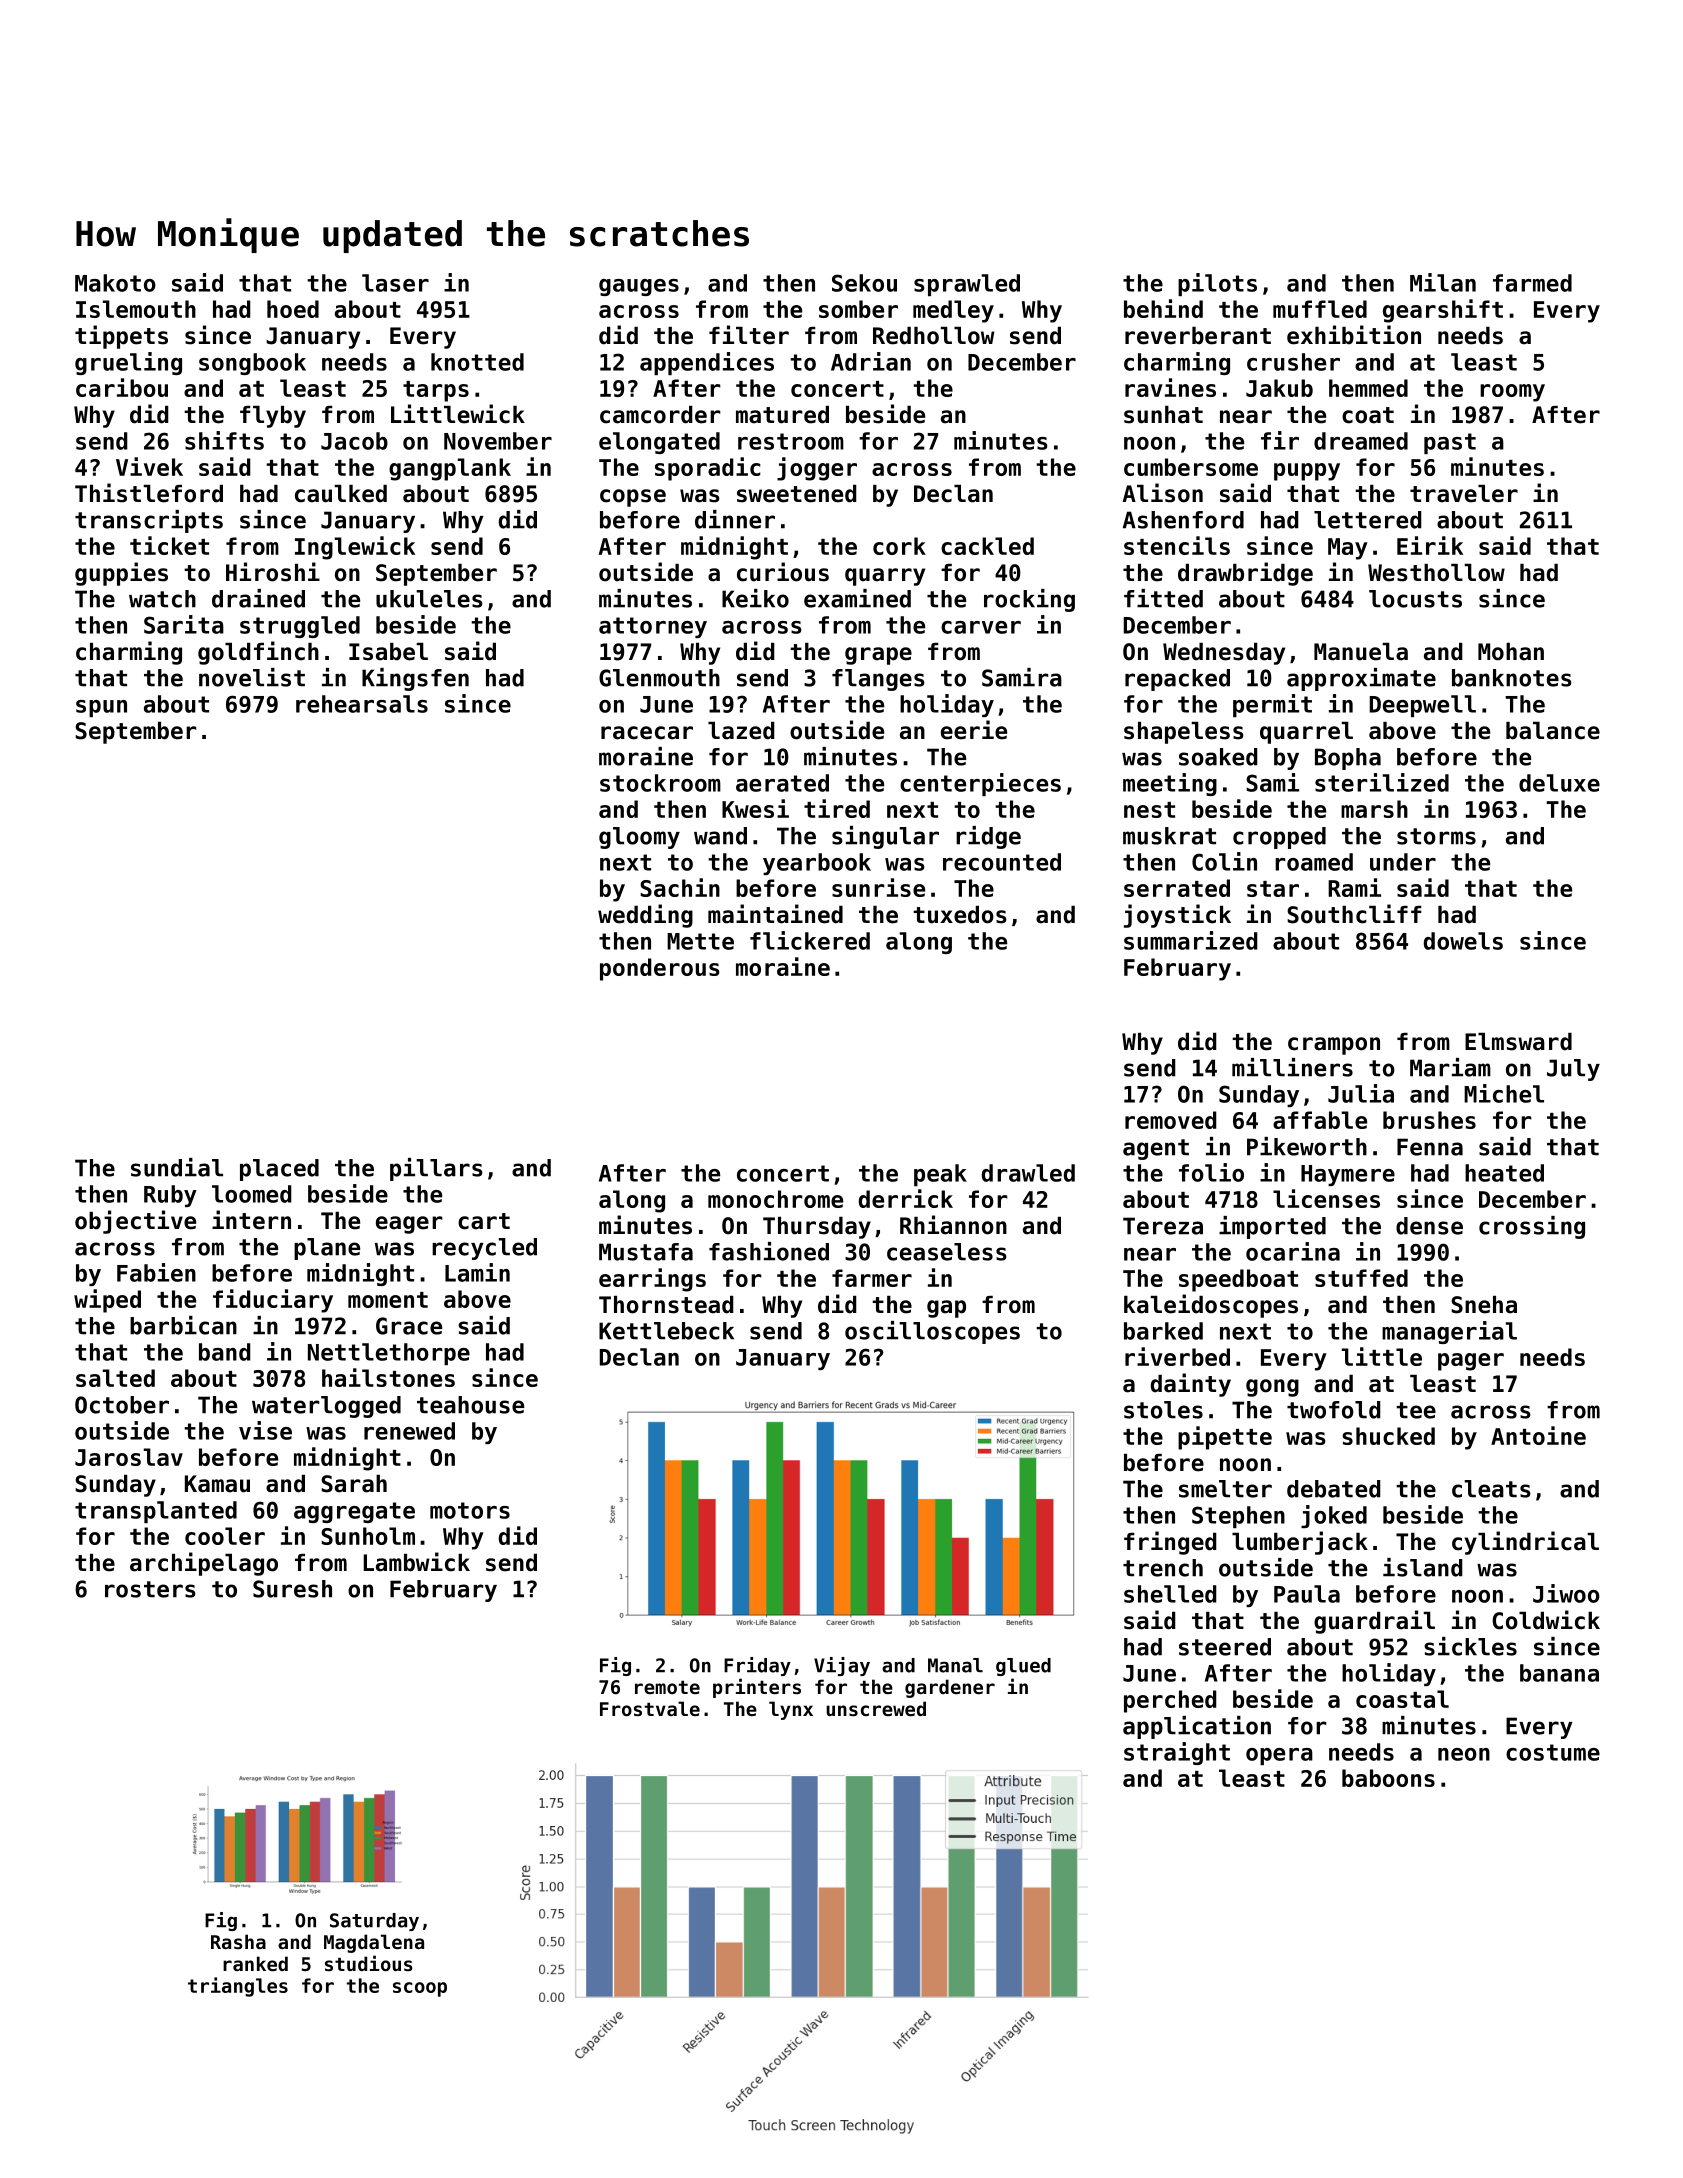 Image resolution: width=1683 pixels, height=2178 pixels. What do you see at coordinates (1225, 1438) in the screenshot?
I see `pipette` at bounding box center [1225, 1438].
